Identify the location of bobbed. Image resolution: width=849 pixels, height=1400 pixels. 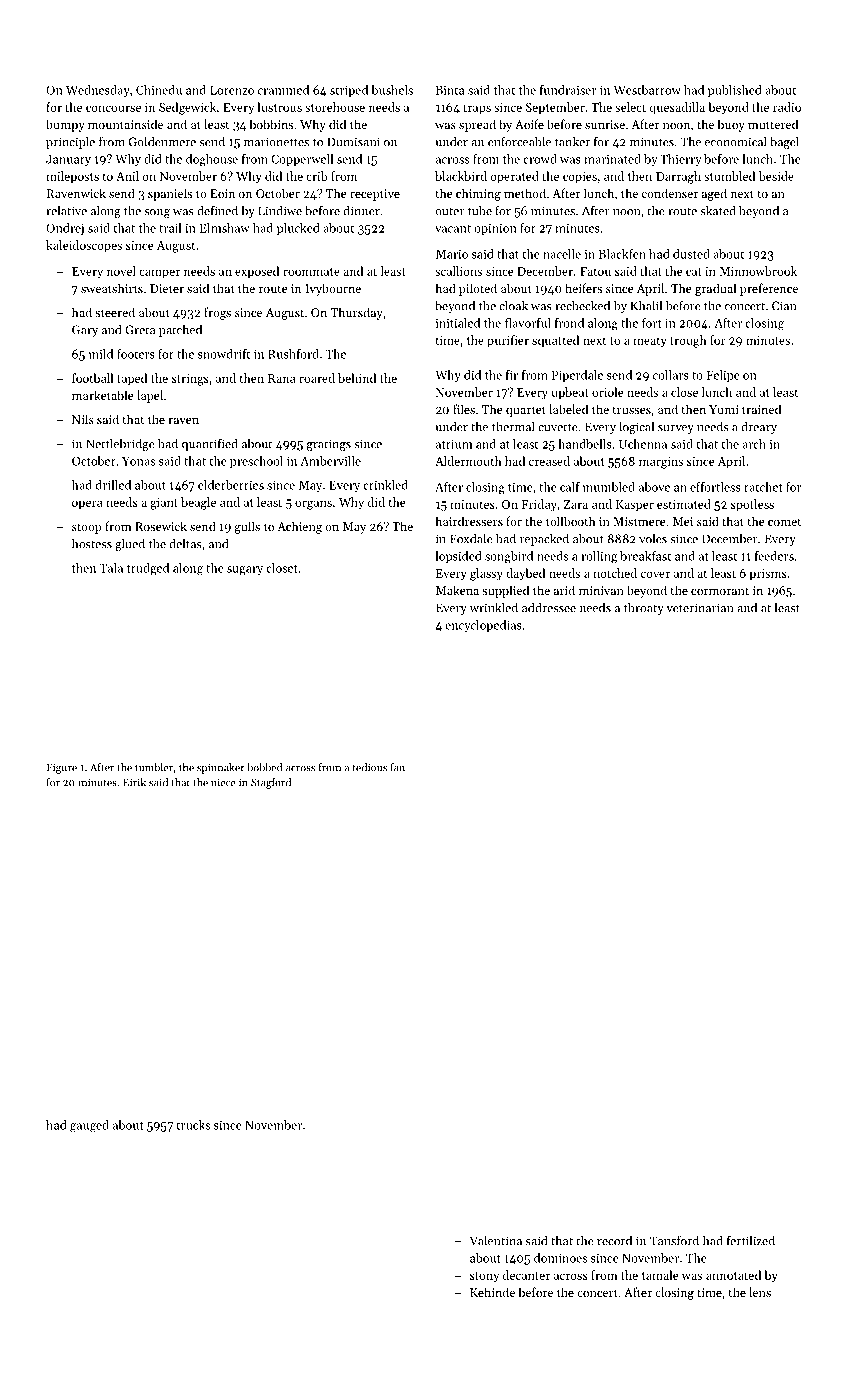
(264, 767).
